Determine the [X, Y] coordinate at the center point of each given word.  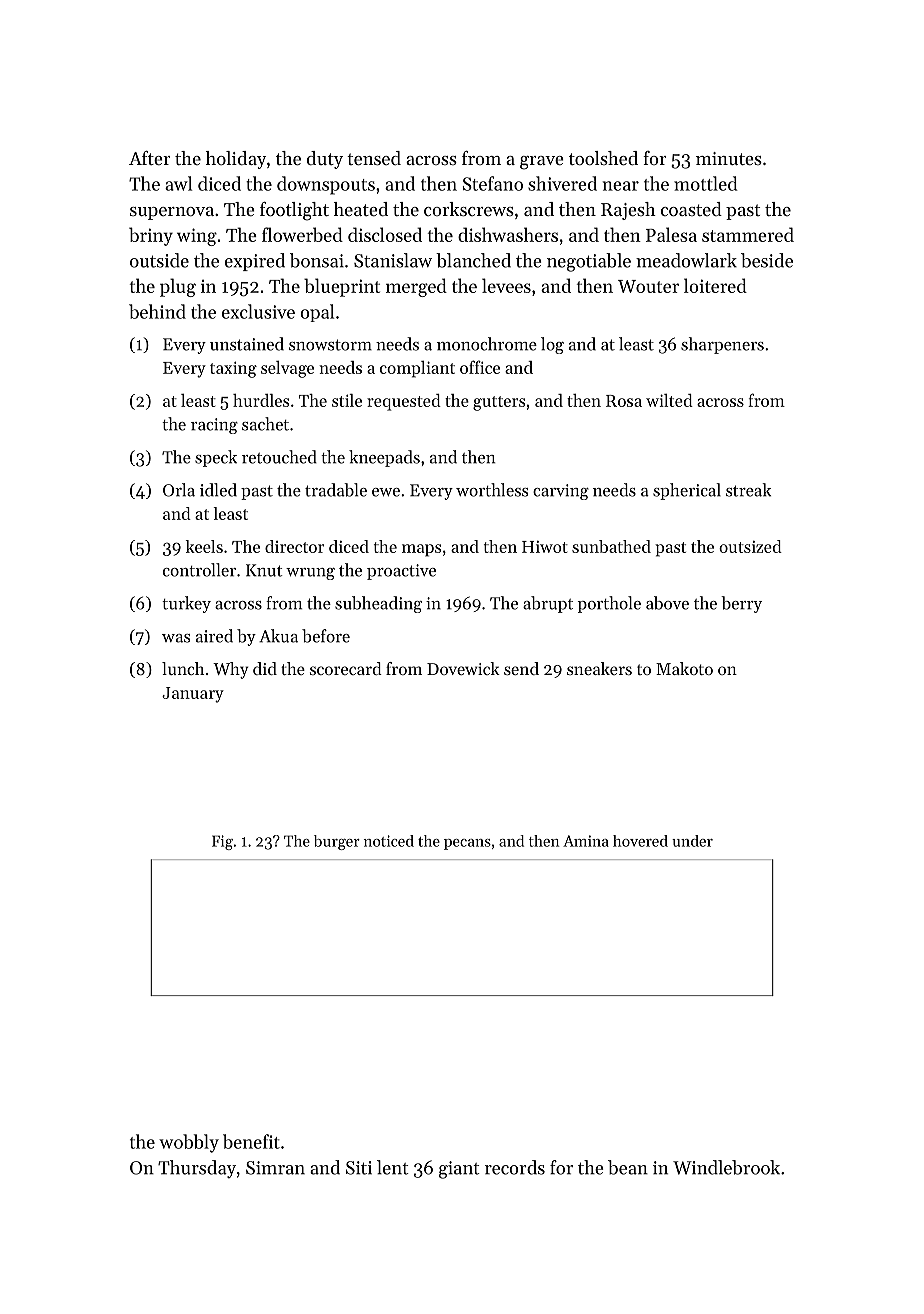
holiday [236, 160]
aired [214, 636]
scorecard [346, 668]
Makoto [684, 668]
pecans [467, 844]
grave [542, 163]
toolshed [603, 158]
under [692, 841]
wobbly [189, 1143]
